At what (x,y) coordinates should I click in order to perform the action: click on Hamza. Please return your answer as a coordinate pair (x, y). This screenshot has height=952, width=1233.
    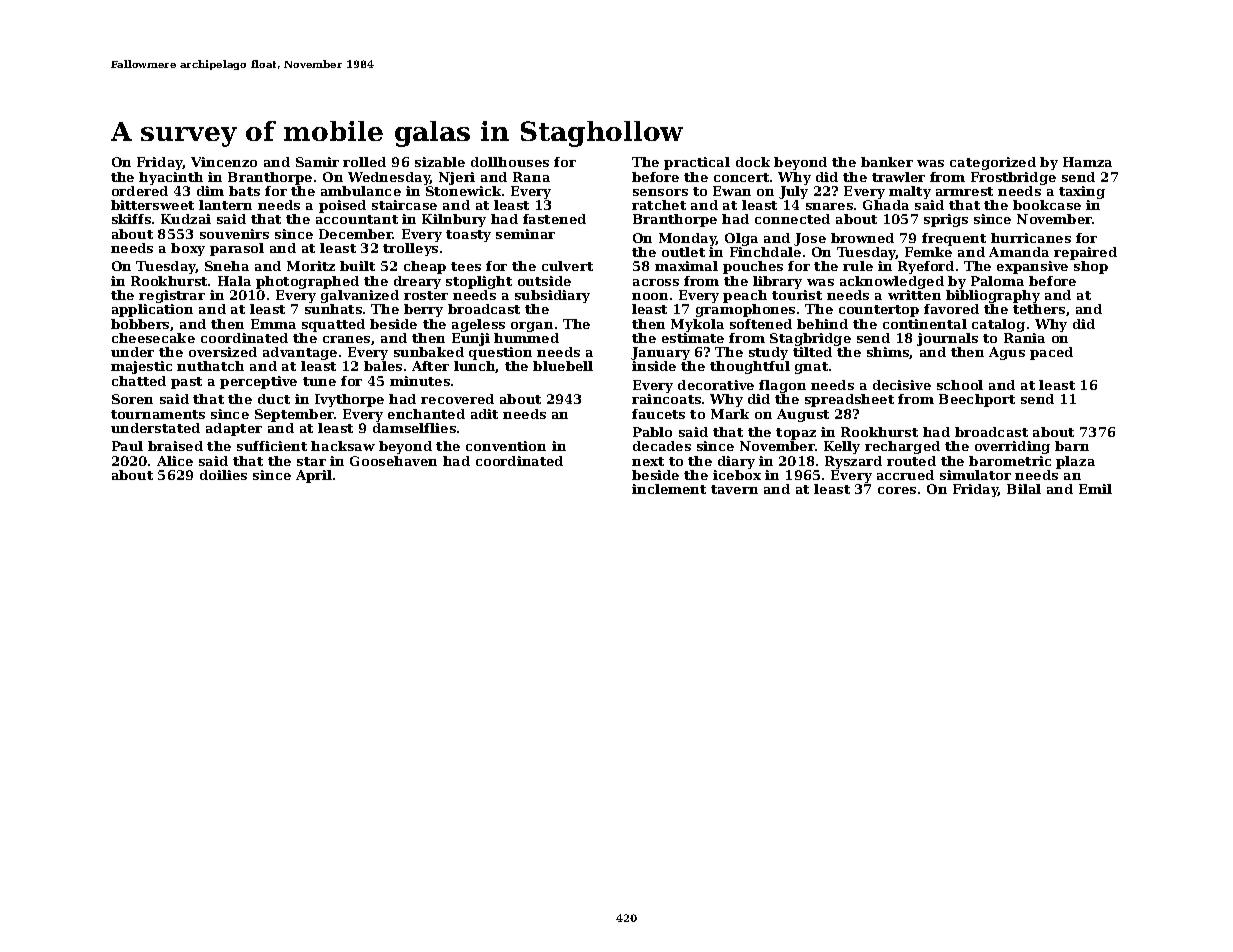
    Looking at the image, I should click on (1087, 162).
